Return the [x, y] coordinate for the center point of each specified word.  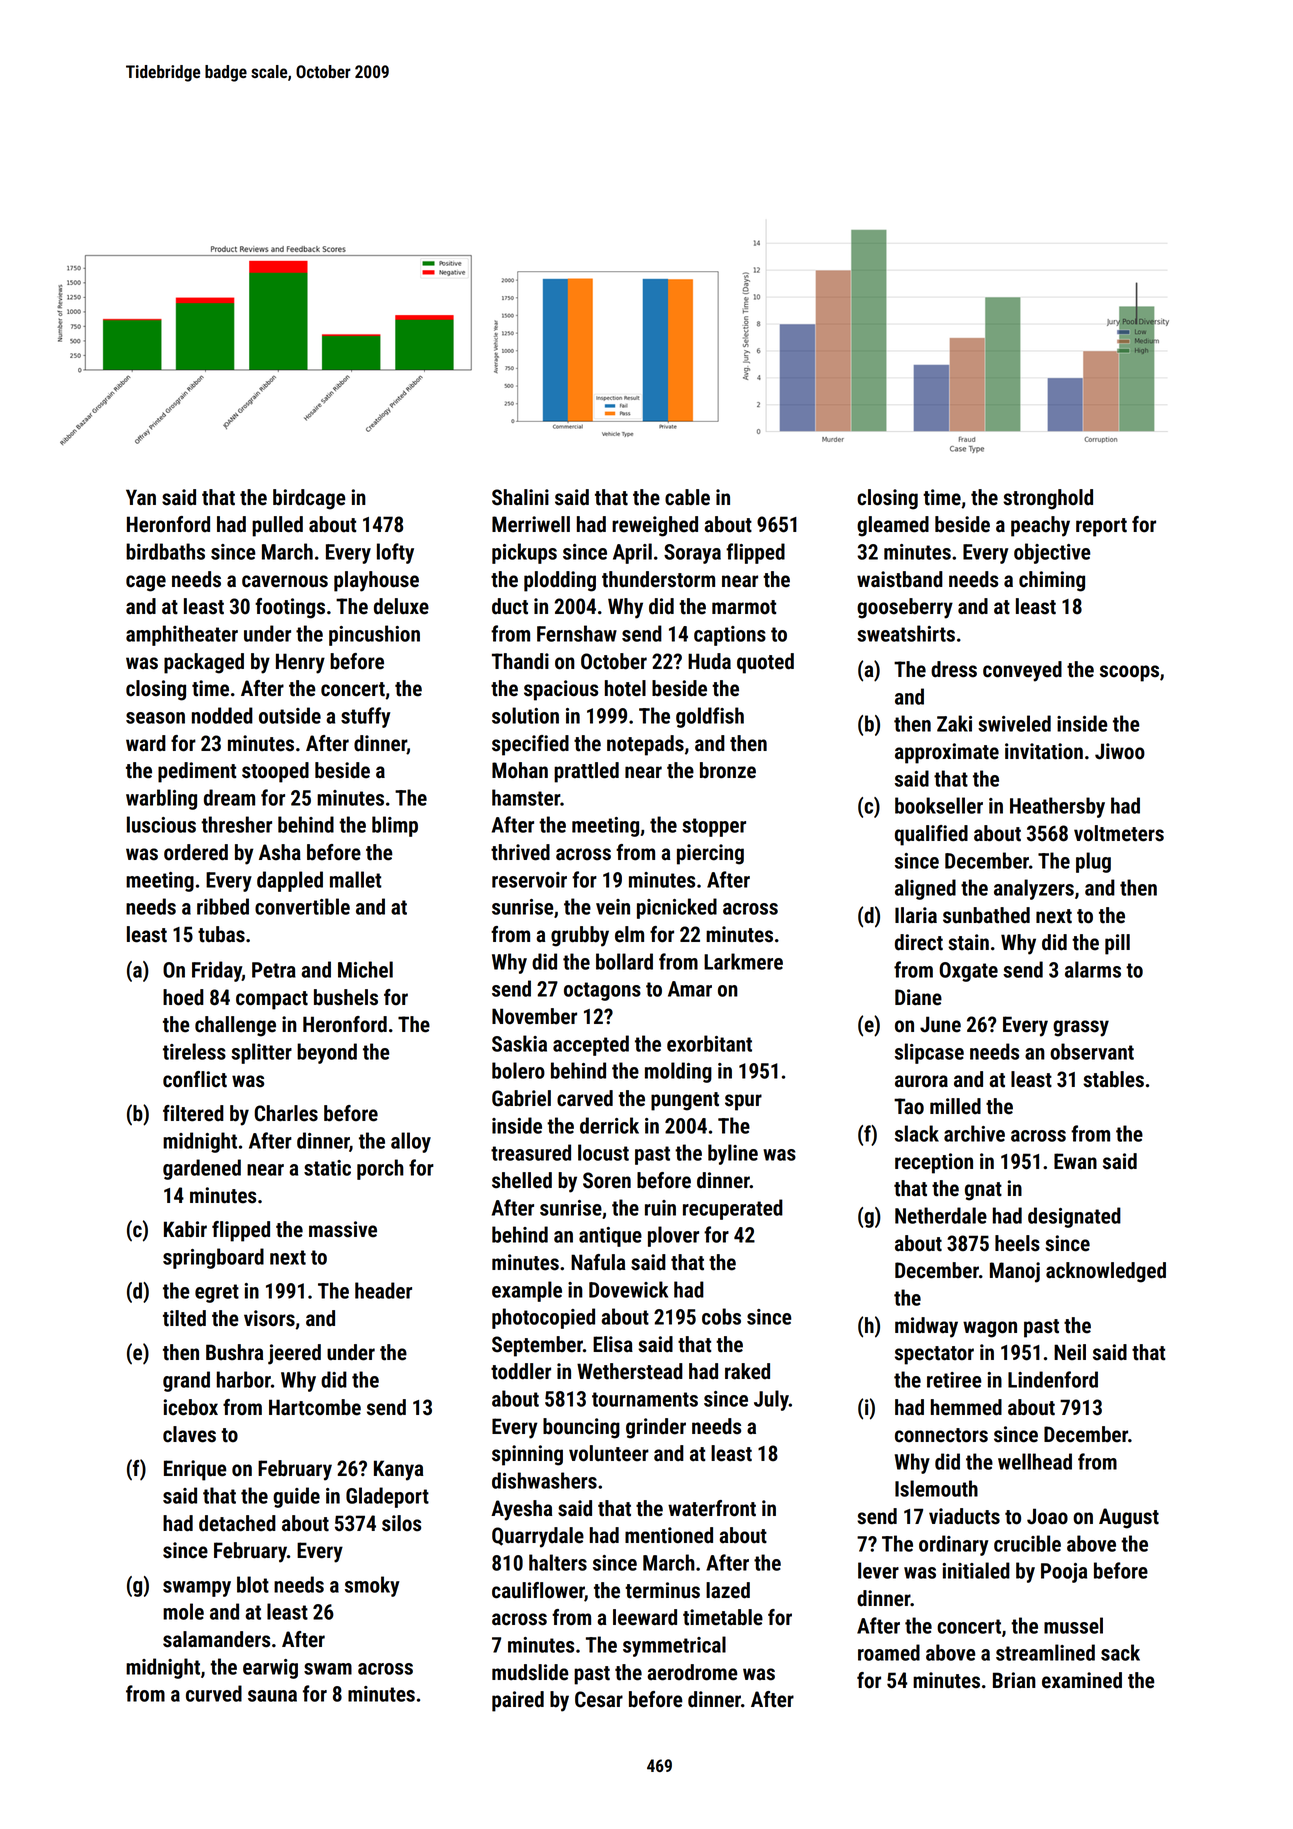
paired [518, 1701]
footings [290, 608]
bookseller [939, 805]
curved [214, 1693]
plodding [560, 581]
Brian [1014, 1680]
